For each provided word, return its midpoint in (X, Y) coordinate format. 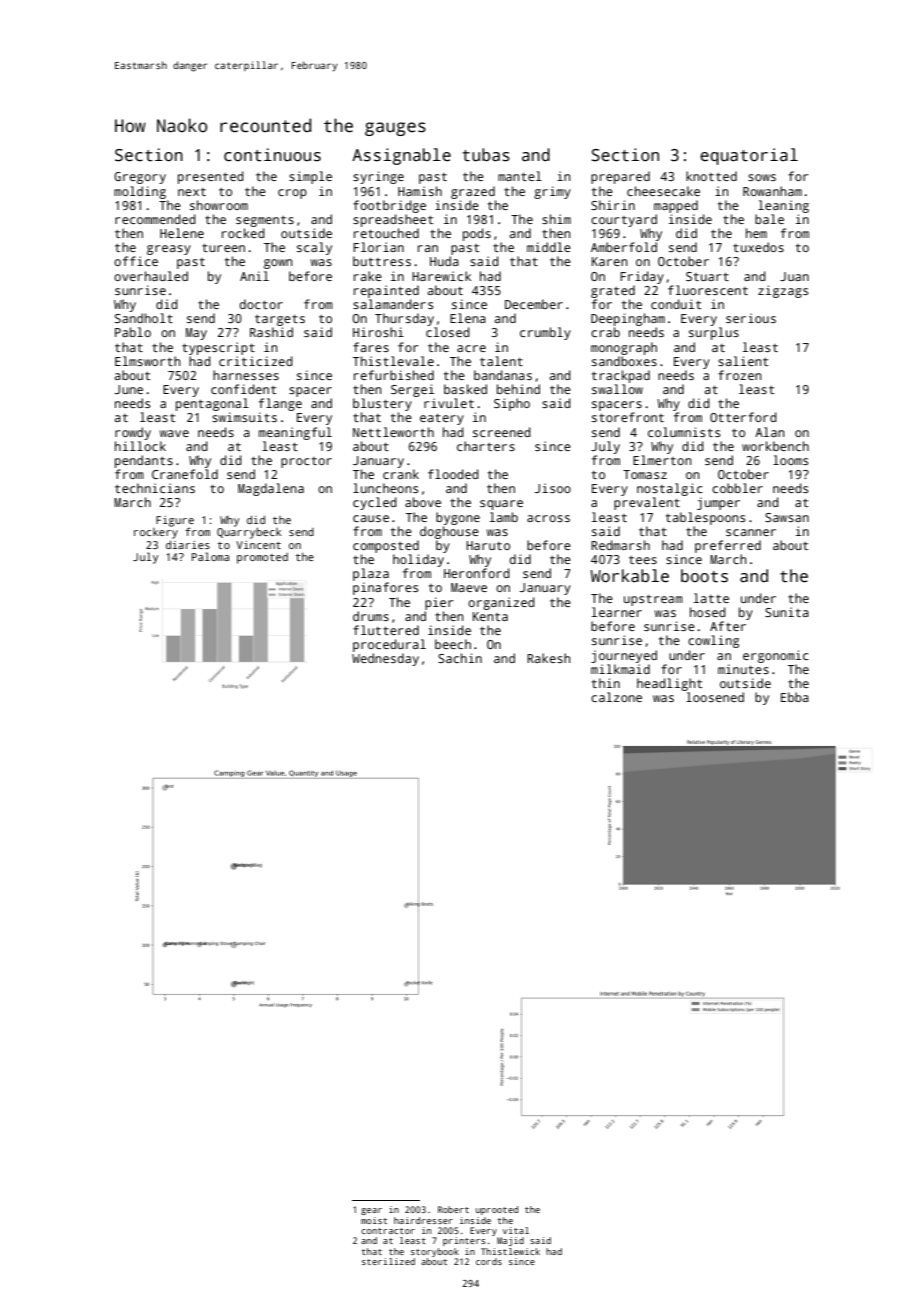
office (136, 261)
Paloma (210, 556)
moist (374, 1220)
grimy (552, 192)
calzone (616, 697)
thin (606, 683)
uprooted (497, 1210)
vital (516, 1230)
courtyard (624, 220)
